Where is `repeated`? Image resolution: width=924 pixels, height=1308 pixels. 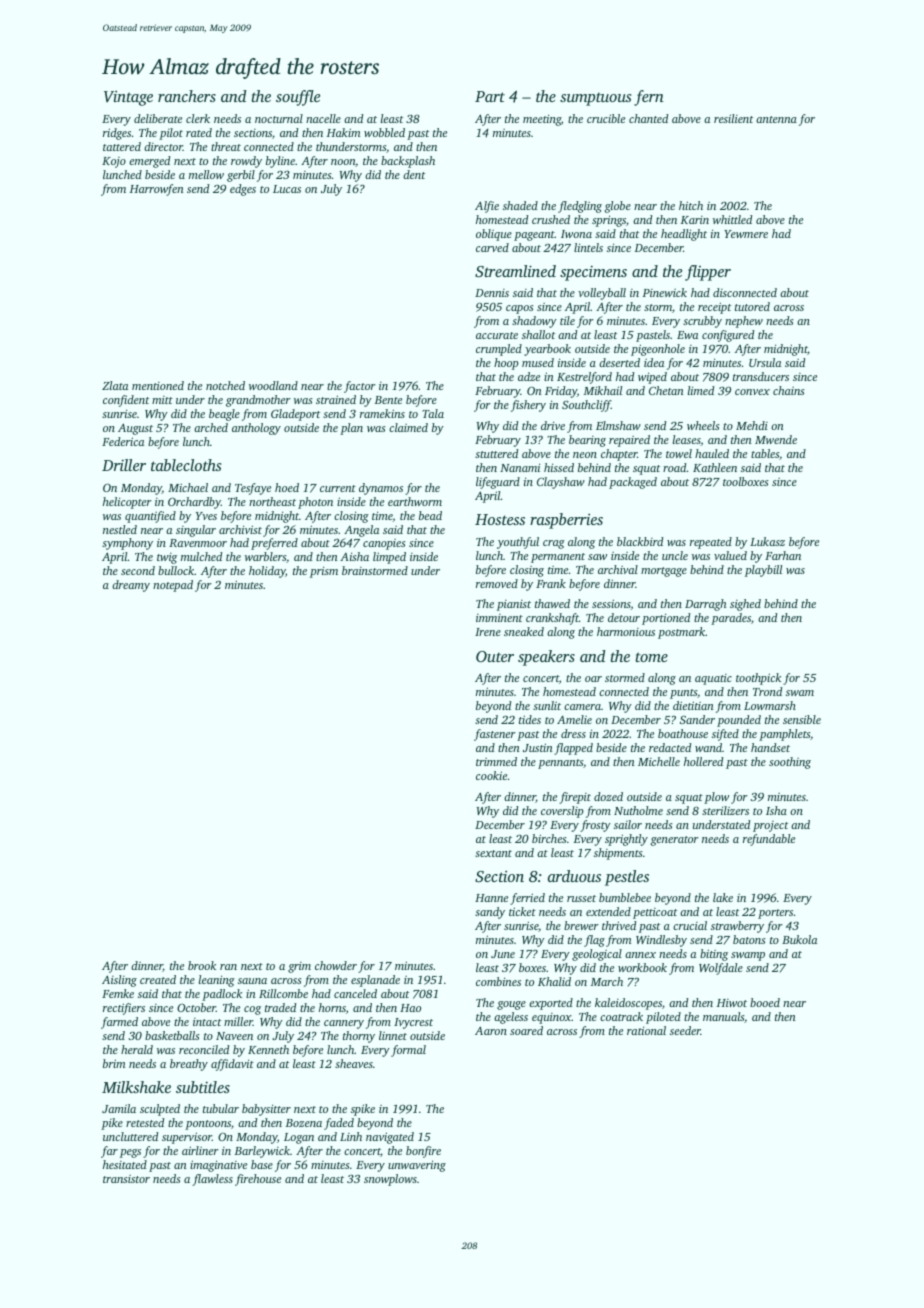 repeated is located at coordinates (711, 543).
